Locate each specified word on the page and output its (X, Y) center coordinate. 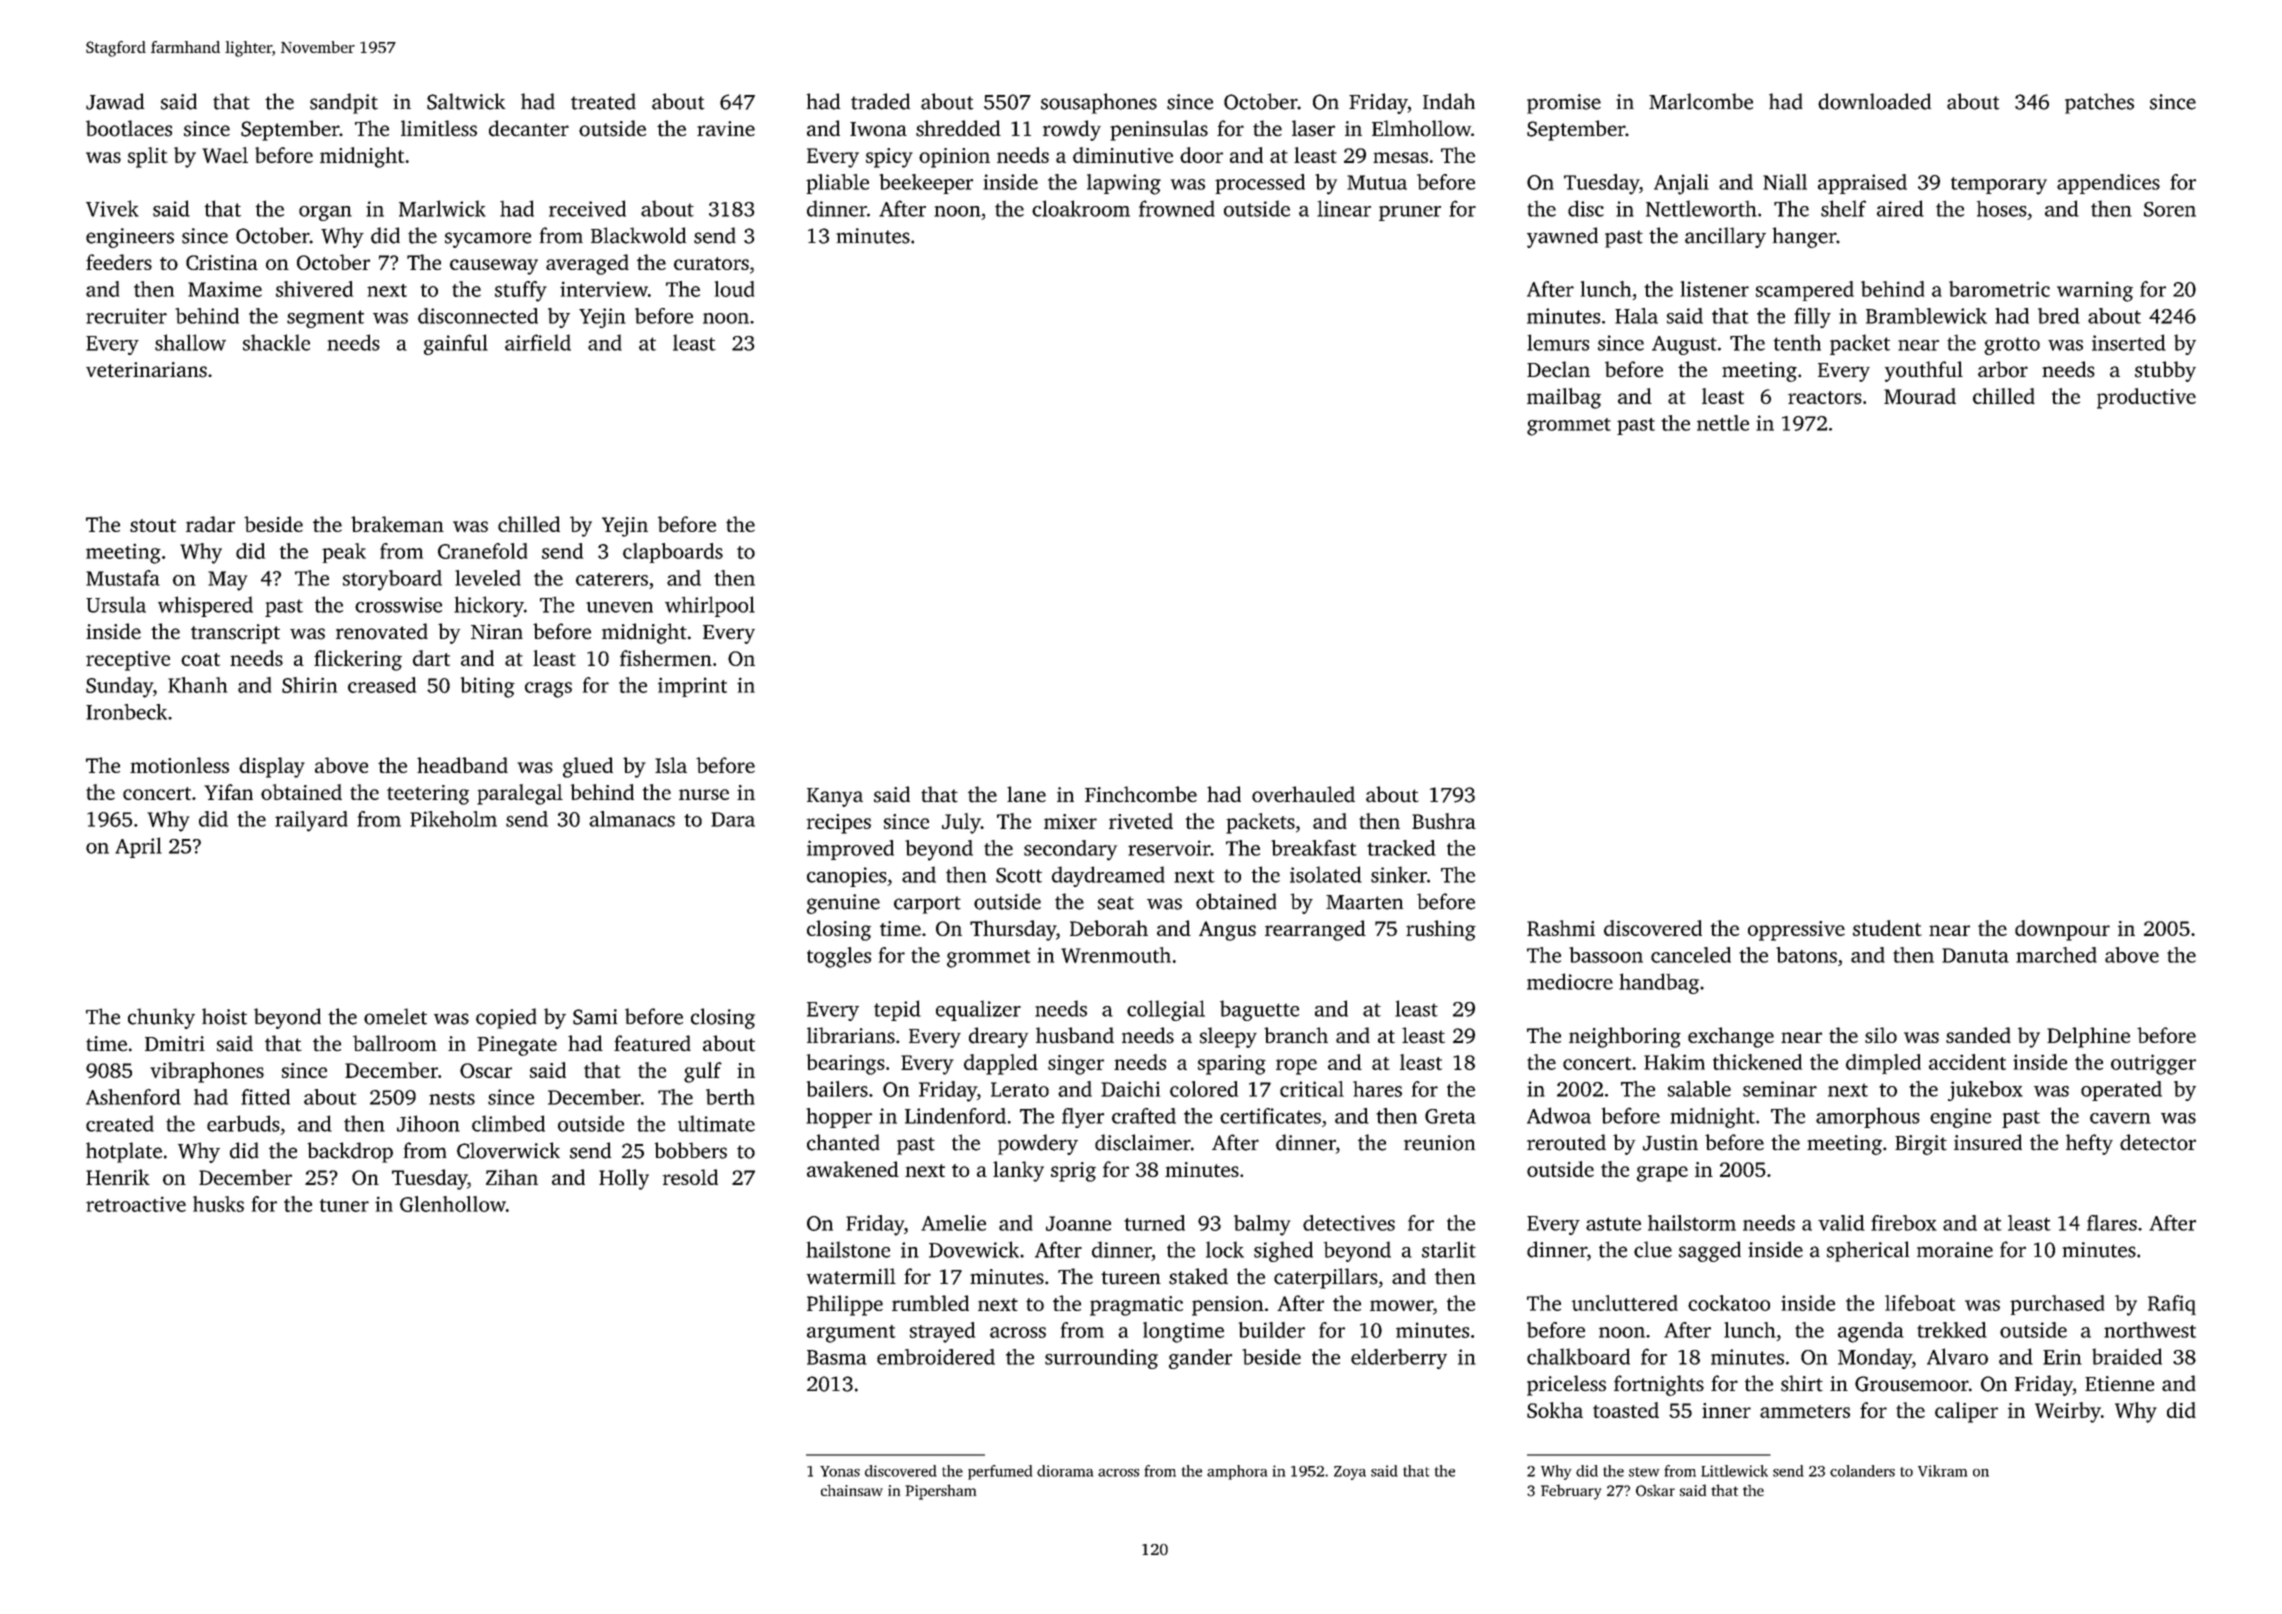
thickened (1757, 1062)
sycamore (488, 240)
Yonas (840, 1471)
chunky (161, 1018)
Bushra (1444, 821)
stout (153, 525)
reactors (1825, 397)
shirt (1802, 1383)
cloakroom (1081, 208)
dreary (998, 1037)
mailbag (1564, 398)
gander (1200, 1359)
